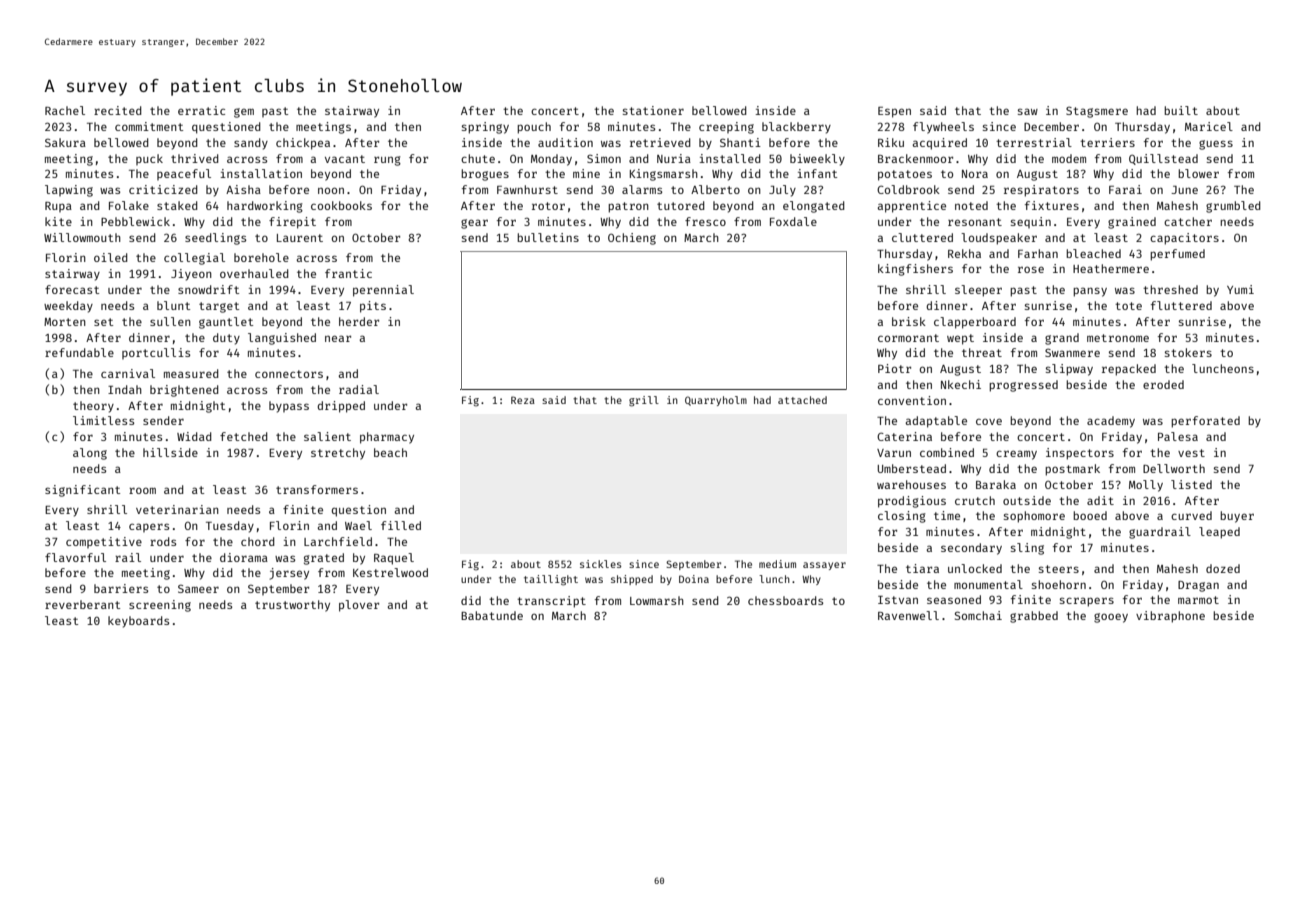  I want to click on jersey, so click(289, 574).
